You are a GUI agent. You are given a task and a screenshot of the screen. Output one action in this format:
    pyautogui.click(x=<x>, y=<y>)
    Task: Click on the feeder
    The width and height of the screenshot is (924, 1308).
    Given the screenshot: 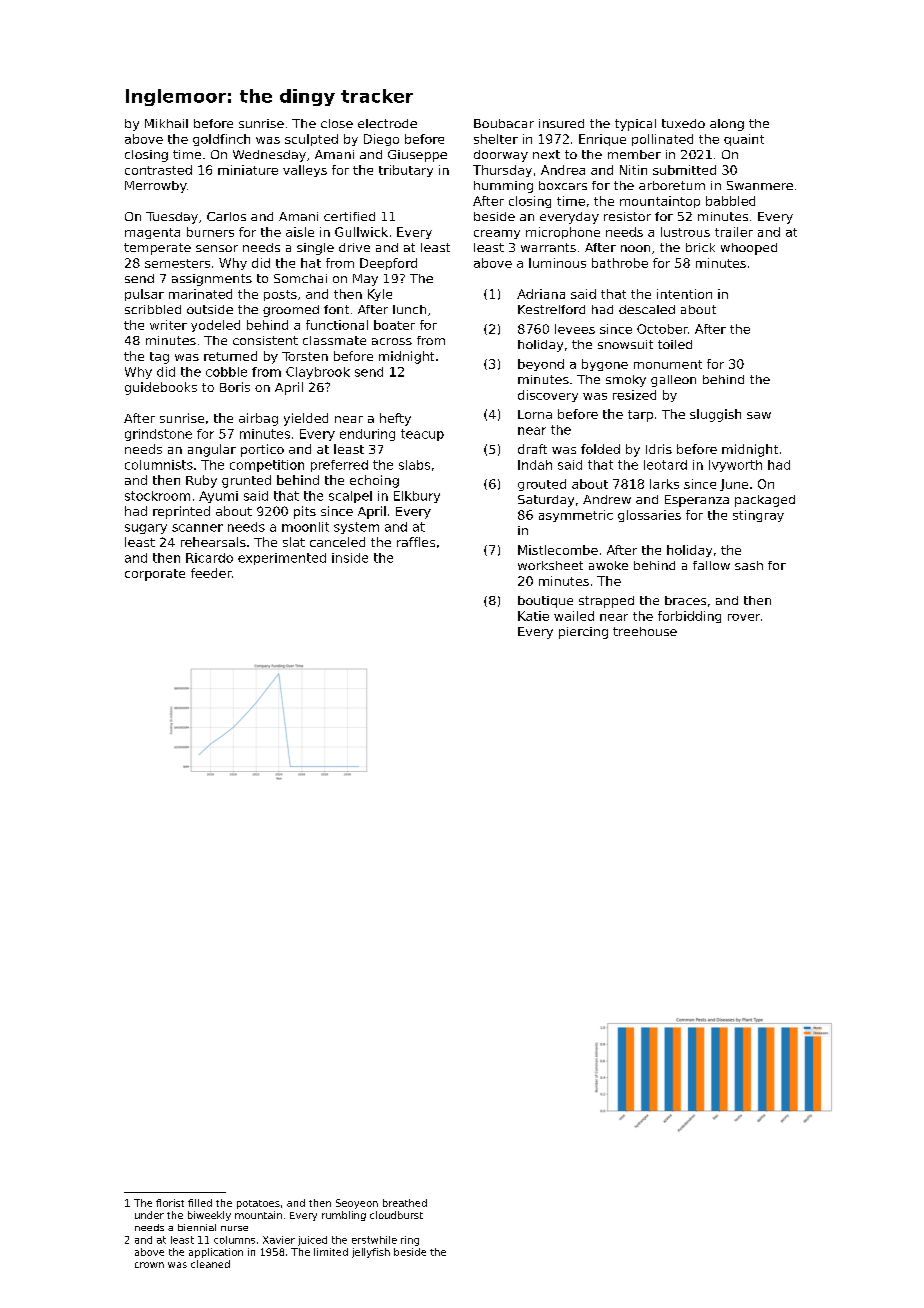 What is the action you would take?
    pyautogui.click(x=211, y=573)
